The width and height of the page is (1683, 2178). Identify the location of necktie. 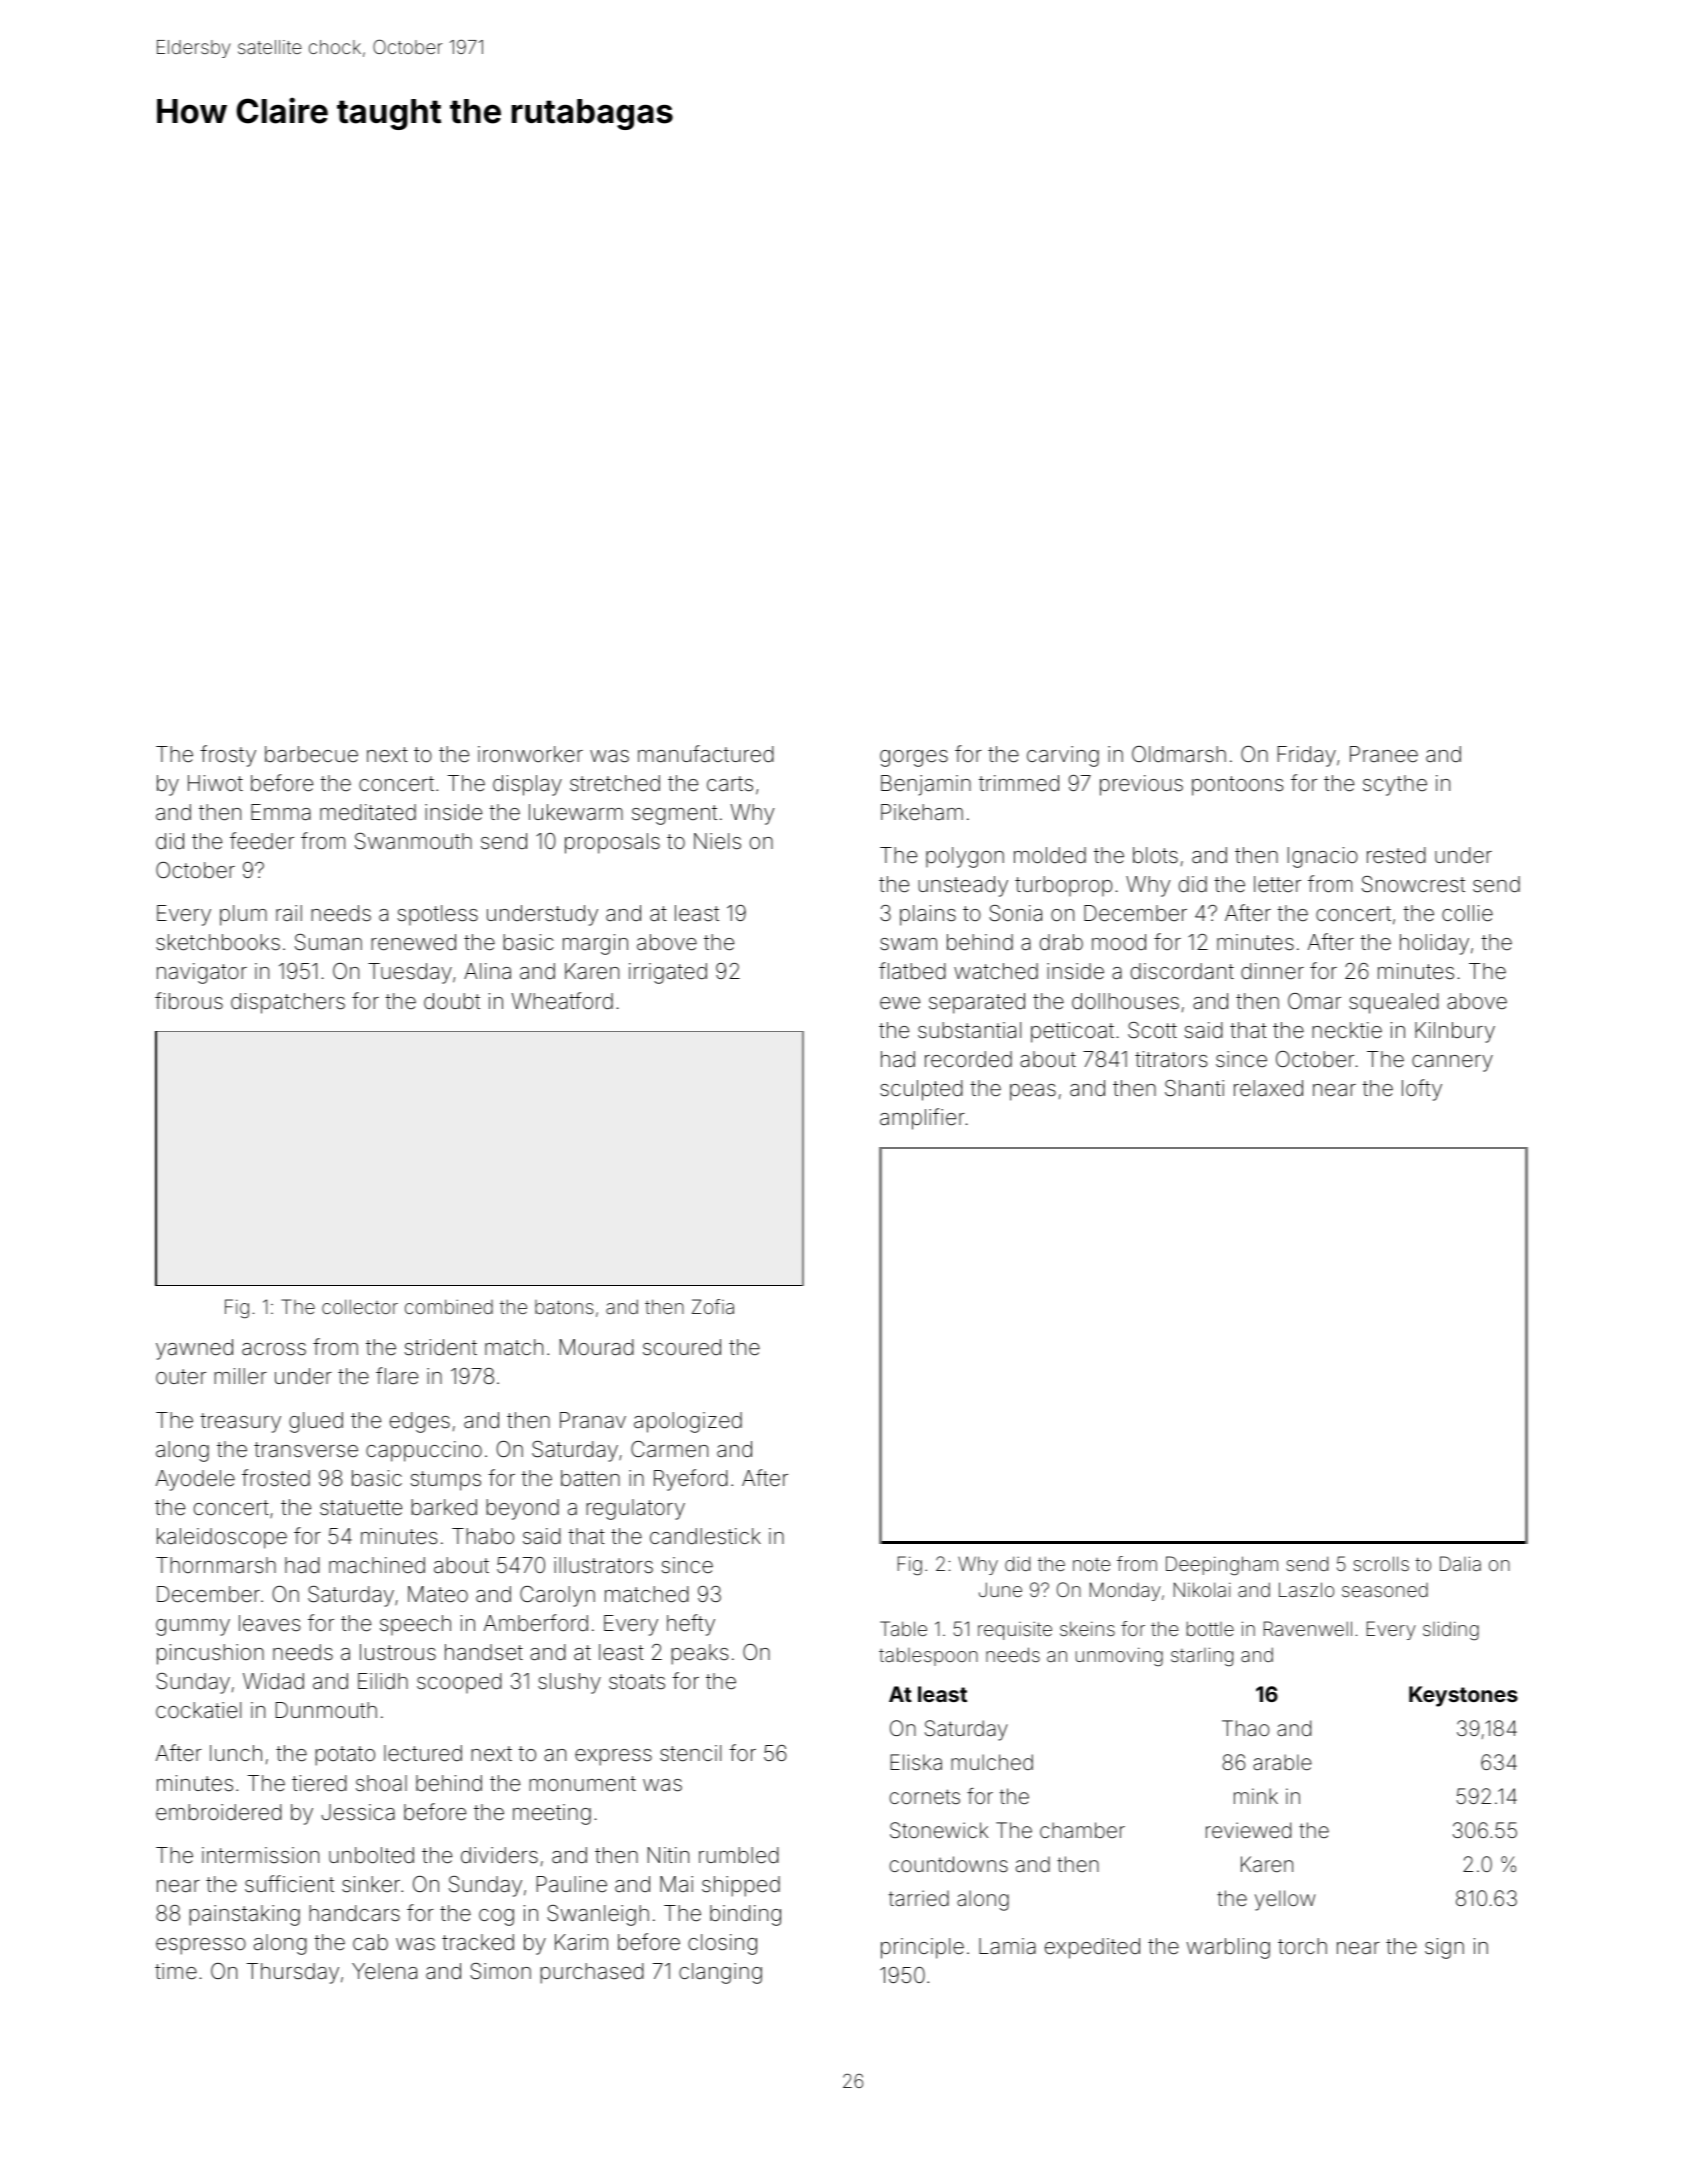
(1347, 1030).
